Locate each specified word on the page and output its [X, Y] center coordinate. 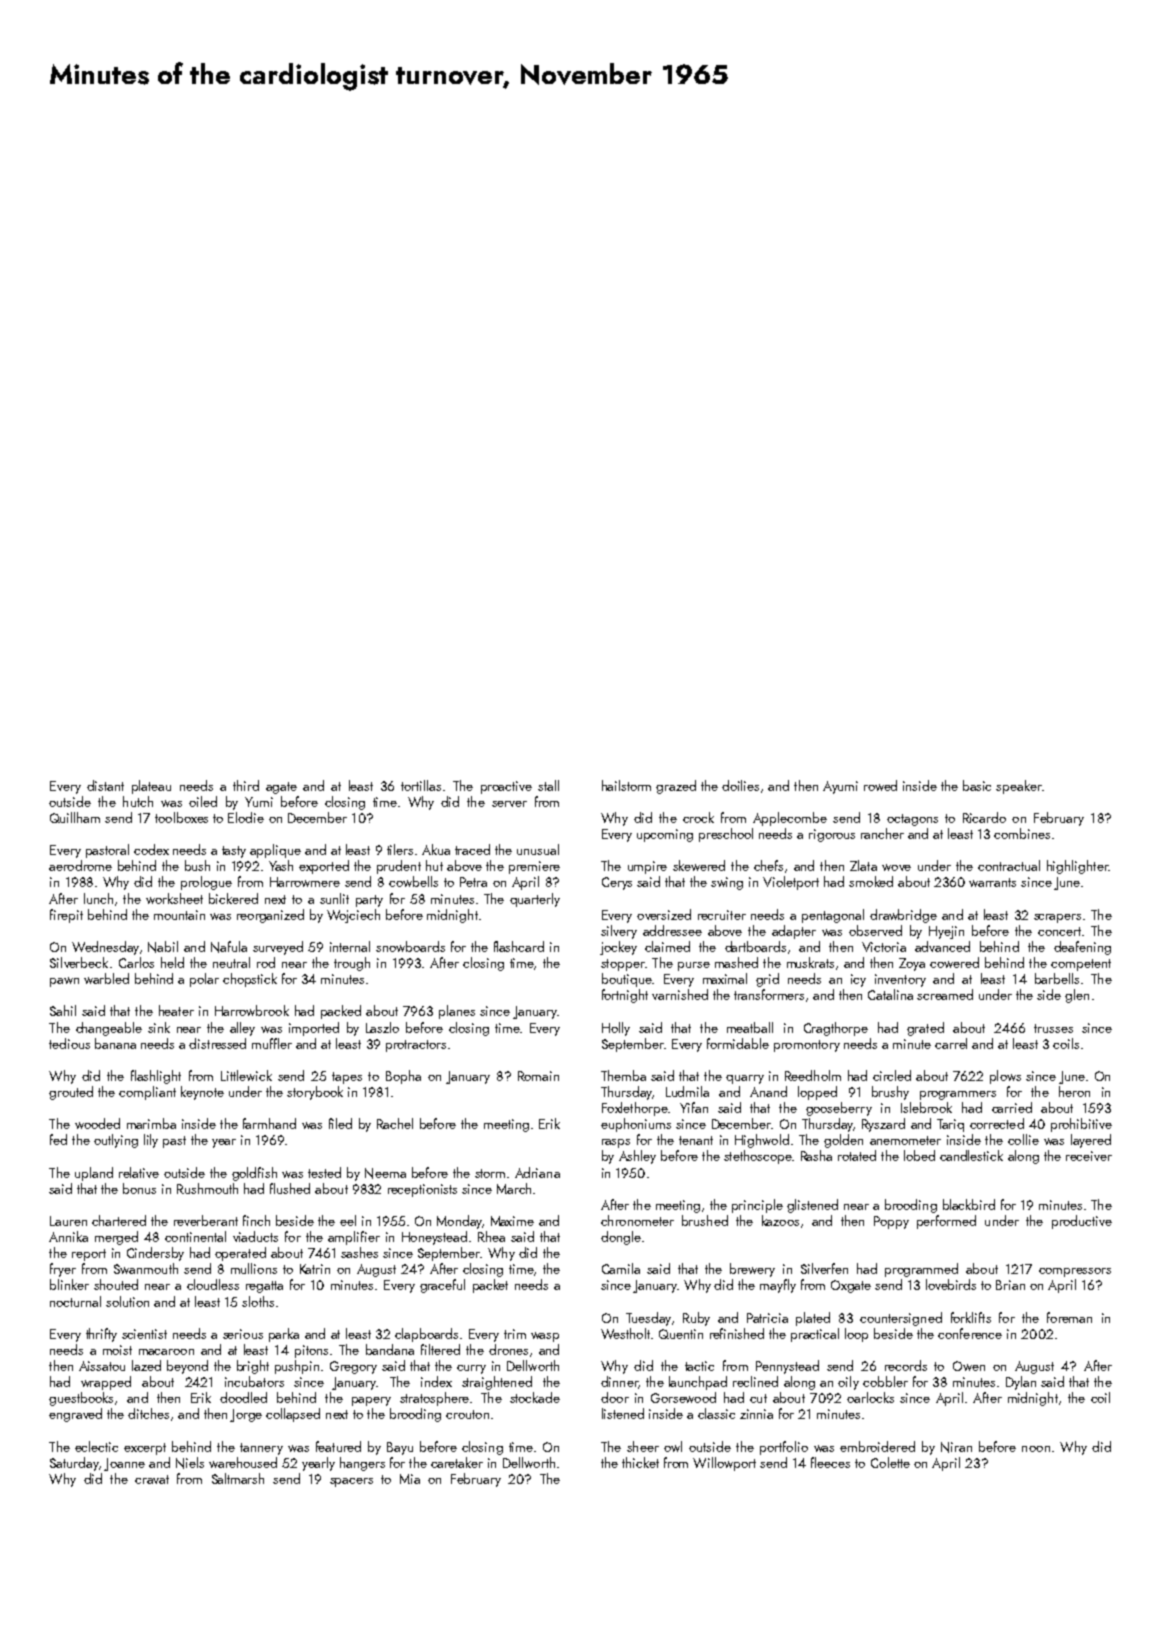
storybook [315, 1093]
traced [472, 849]
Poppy [891, 1222]
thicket [640, 1462]
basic [977, 785]
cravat [152, 1479]
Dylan [1021, 1383]
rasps [616, 1143]
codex [151, 849]
